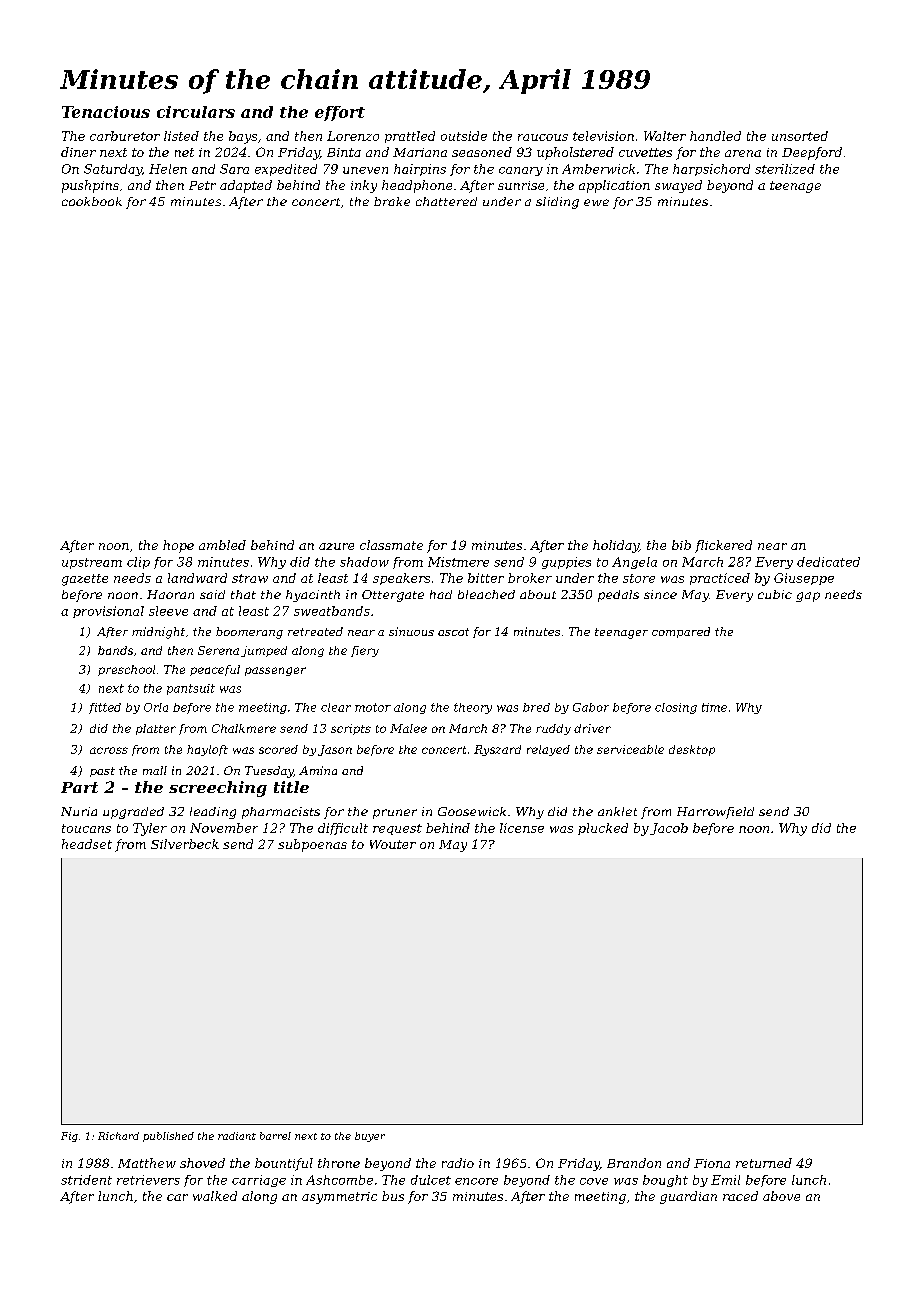  What do you see at coordinates (464, 136) in the screenshot?
I see `outside` at bounding box center [464, 136].
